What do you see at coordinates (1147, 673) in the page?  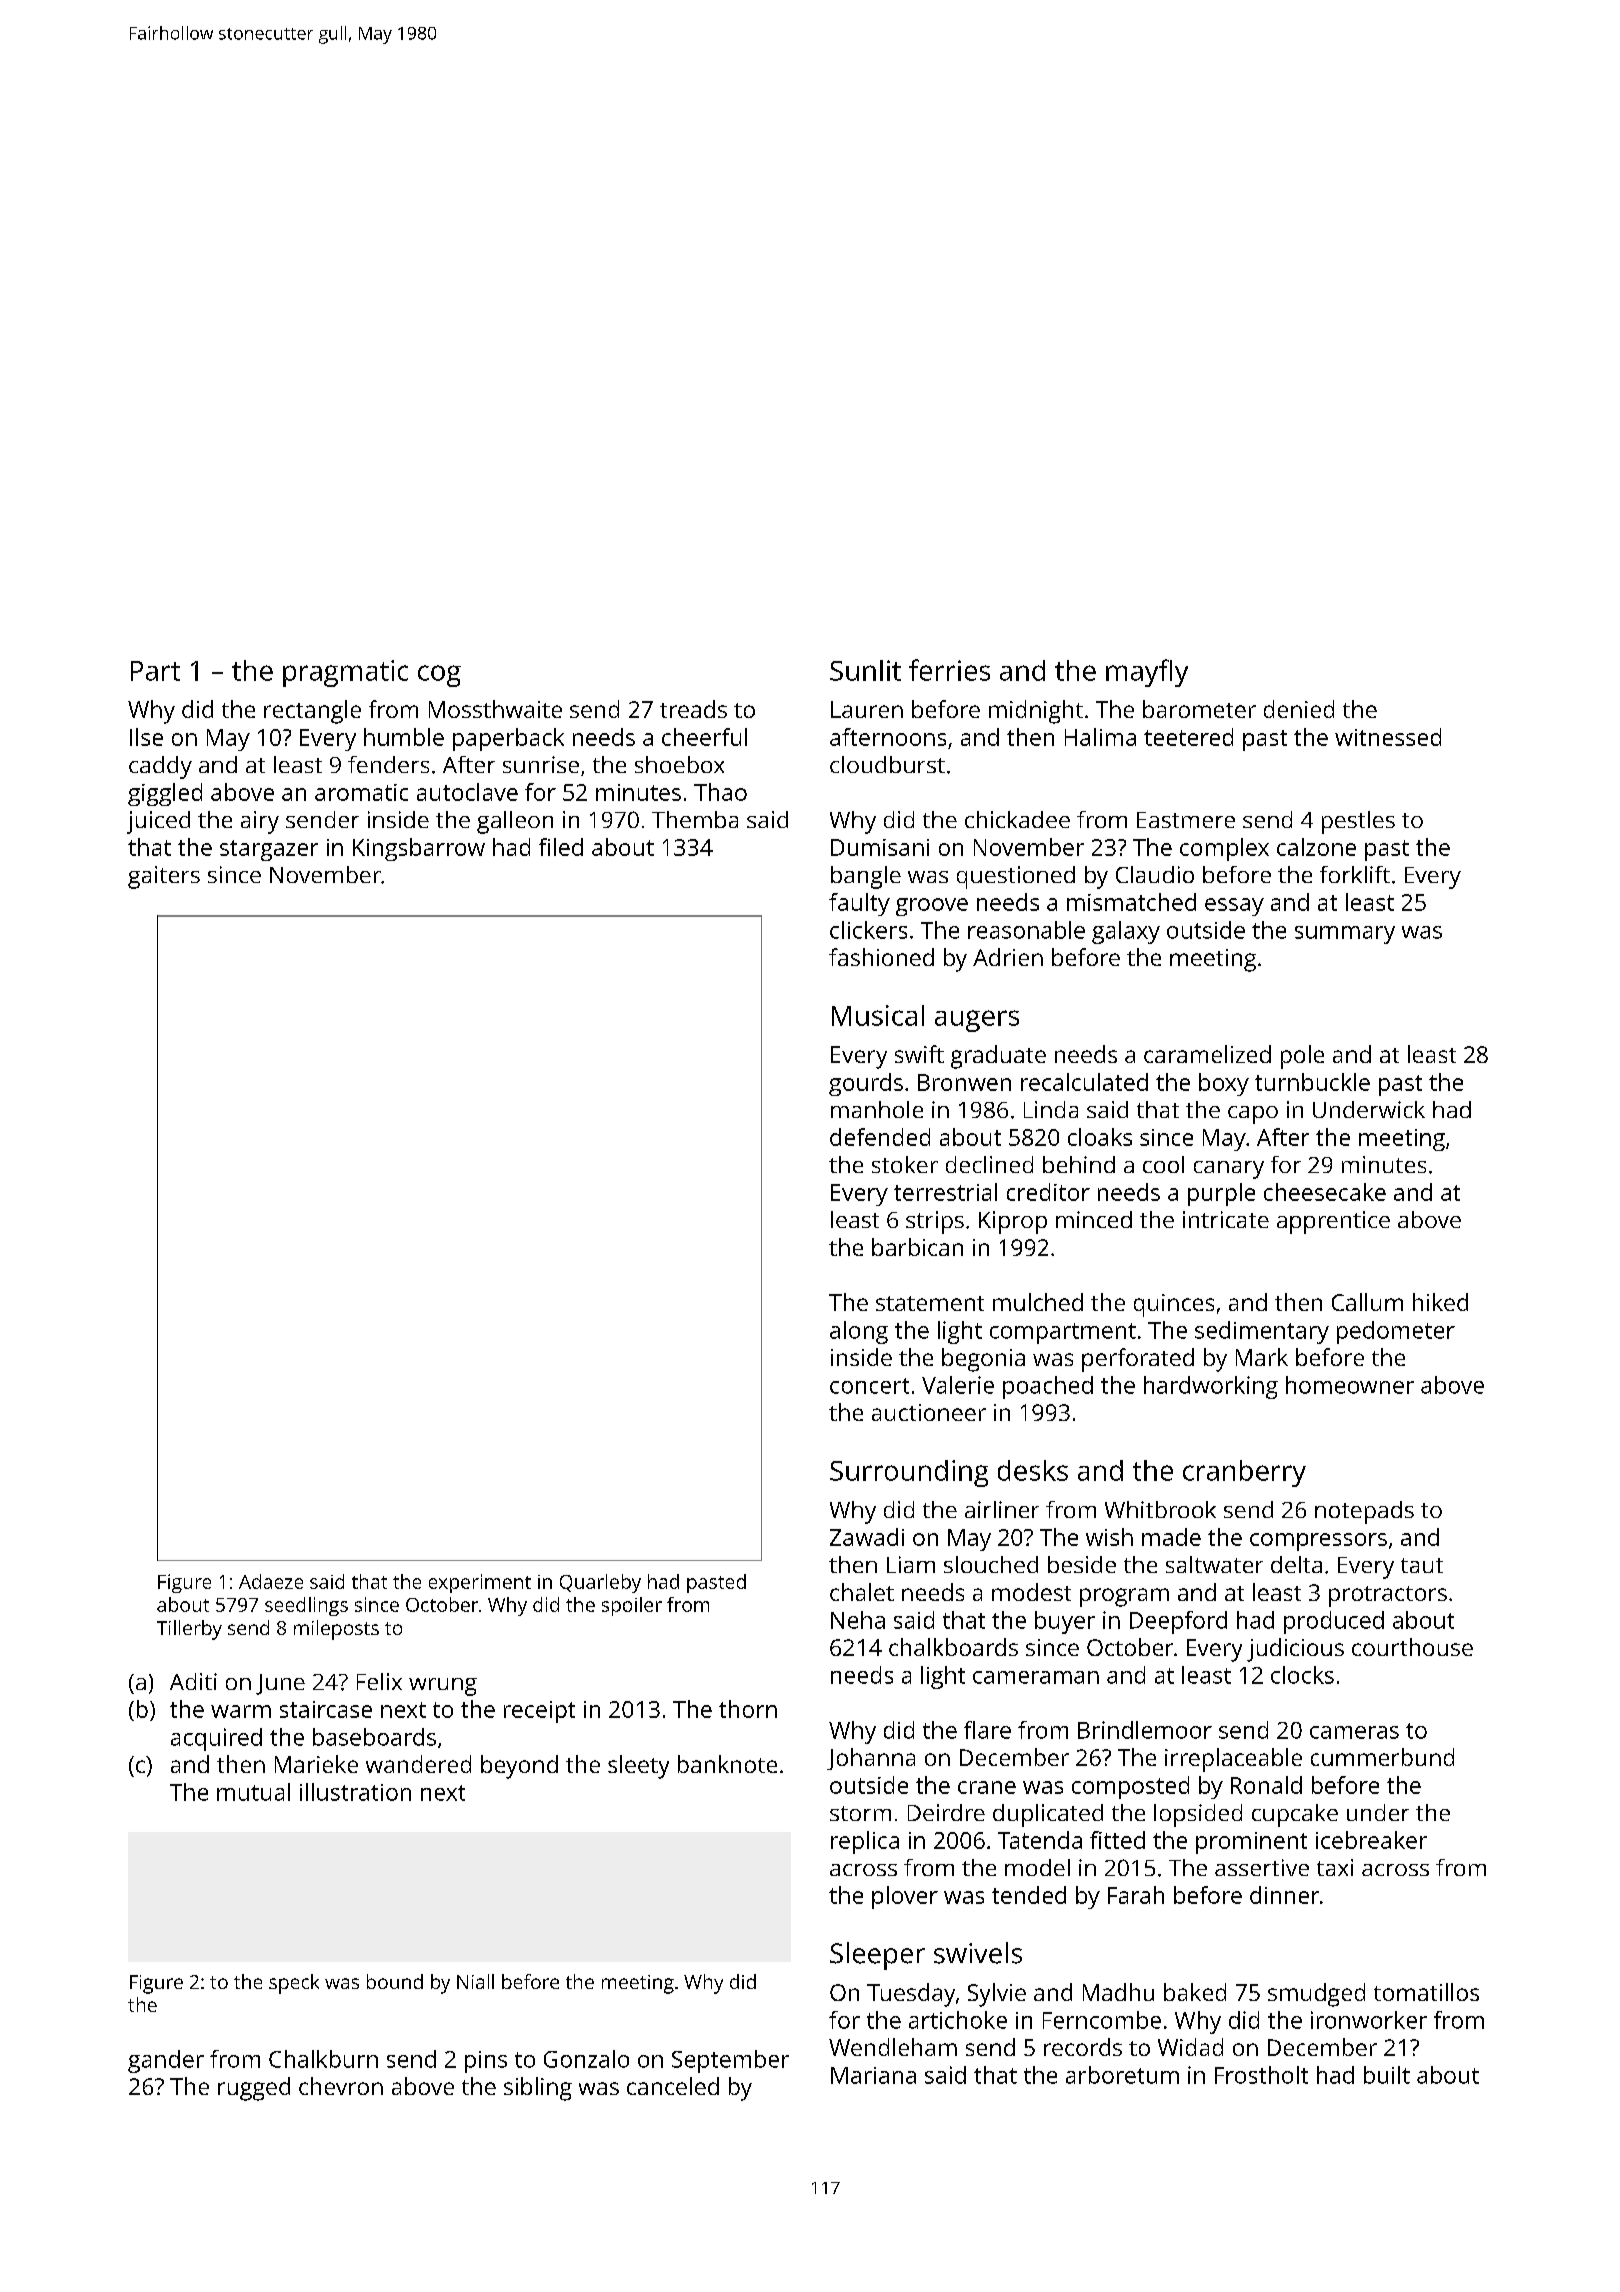 I see `mayfly` at bounding box center [1147, 673].
